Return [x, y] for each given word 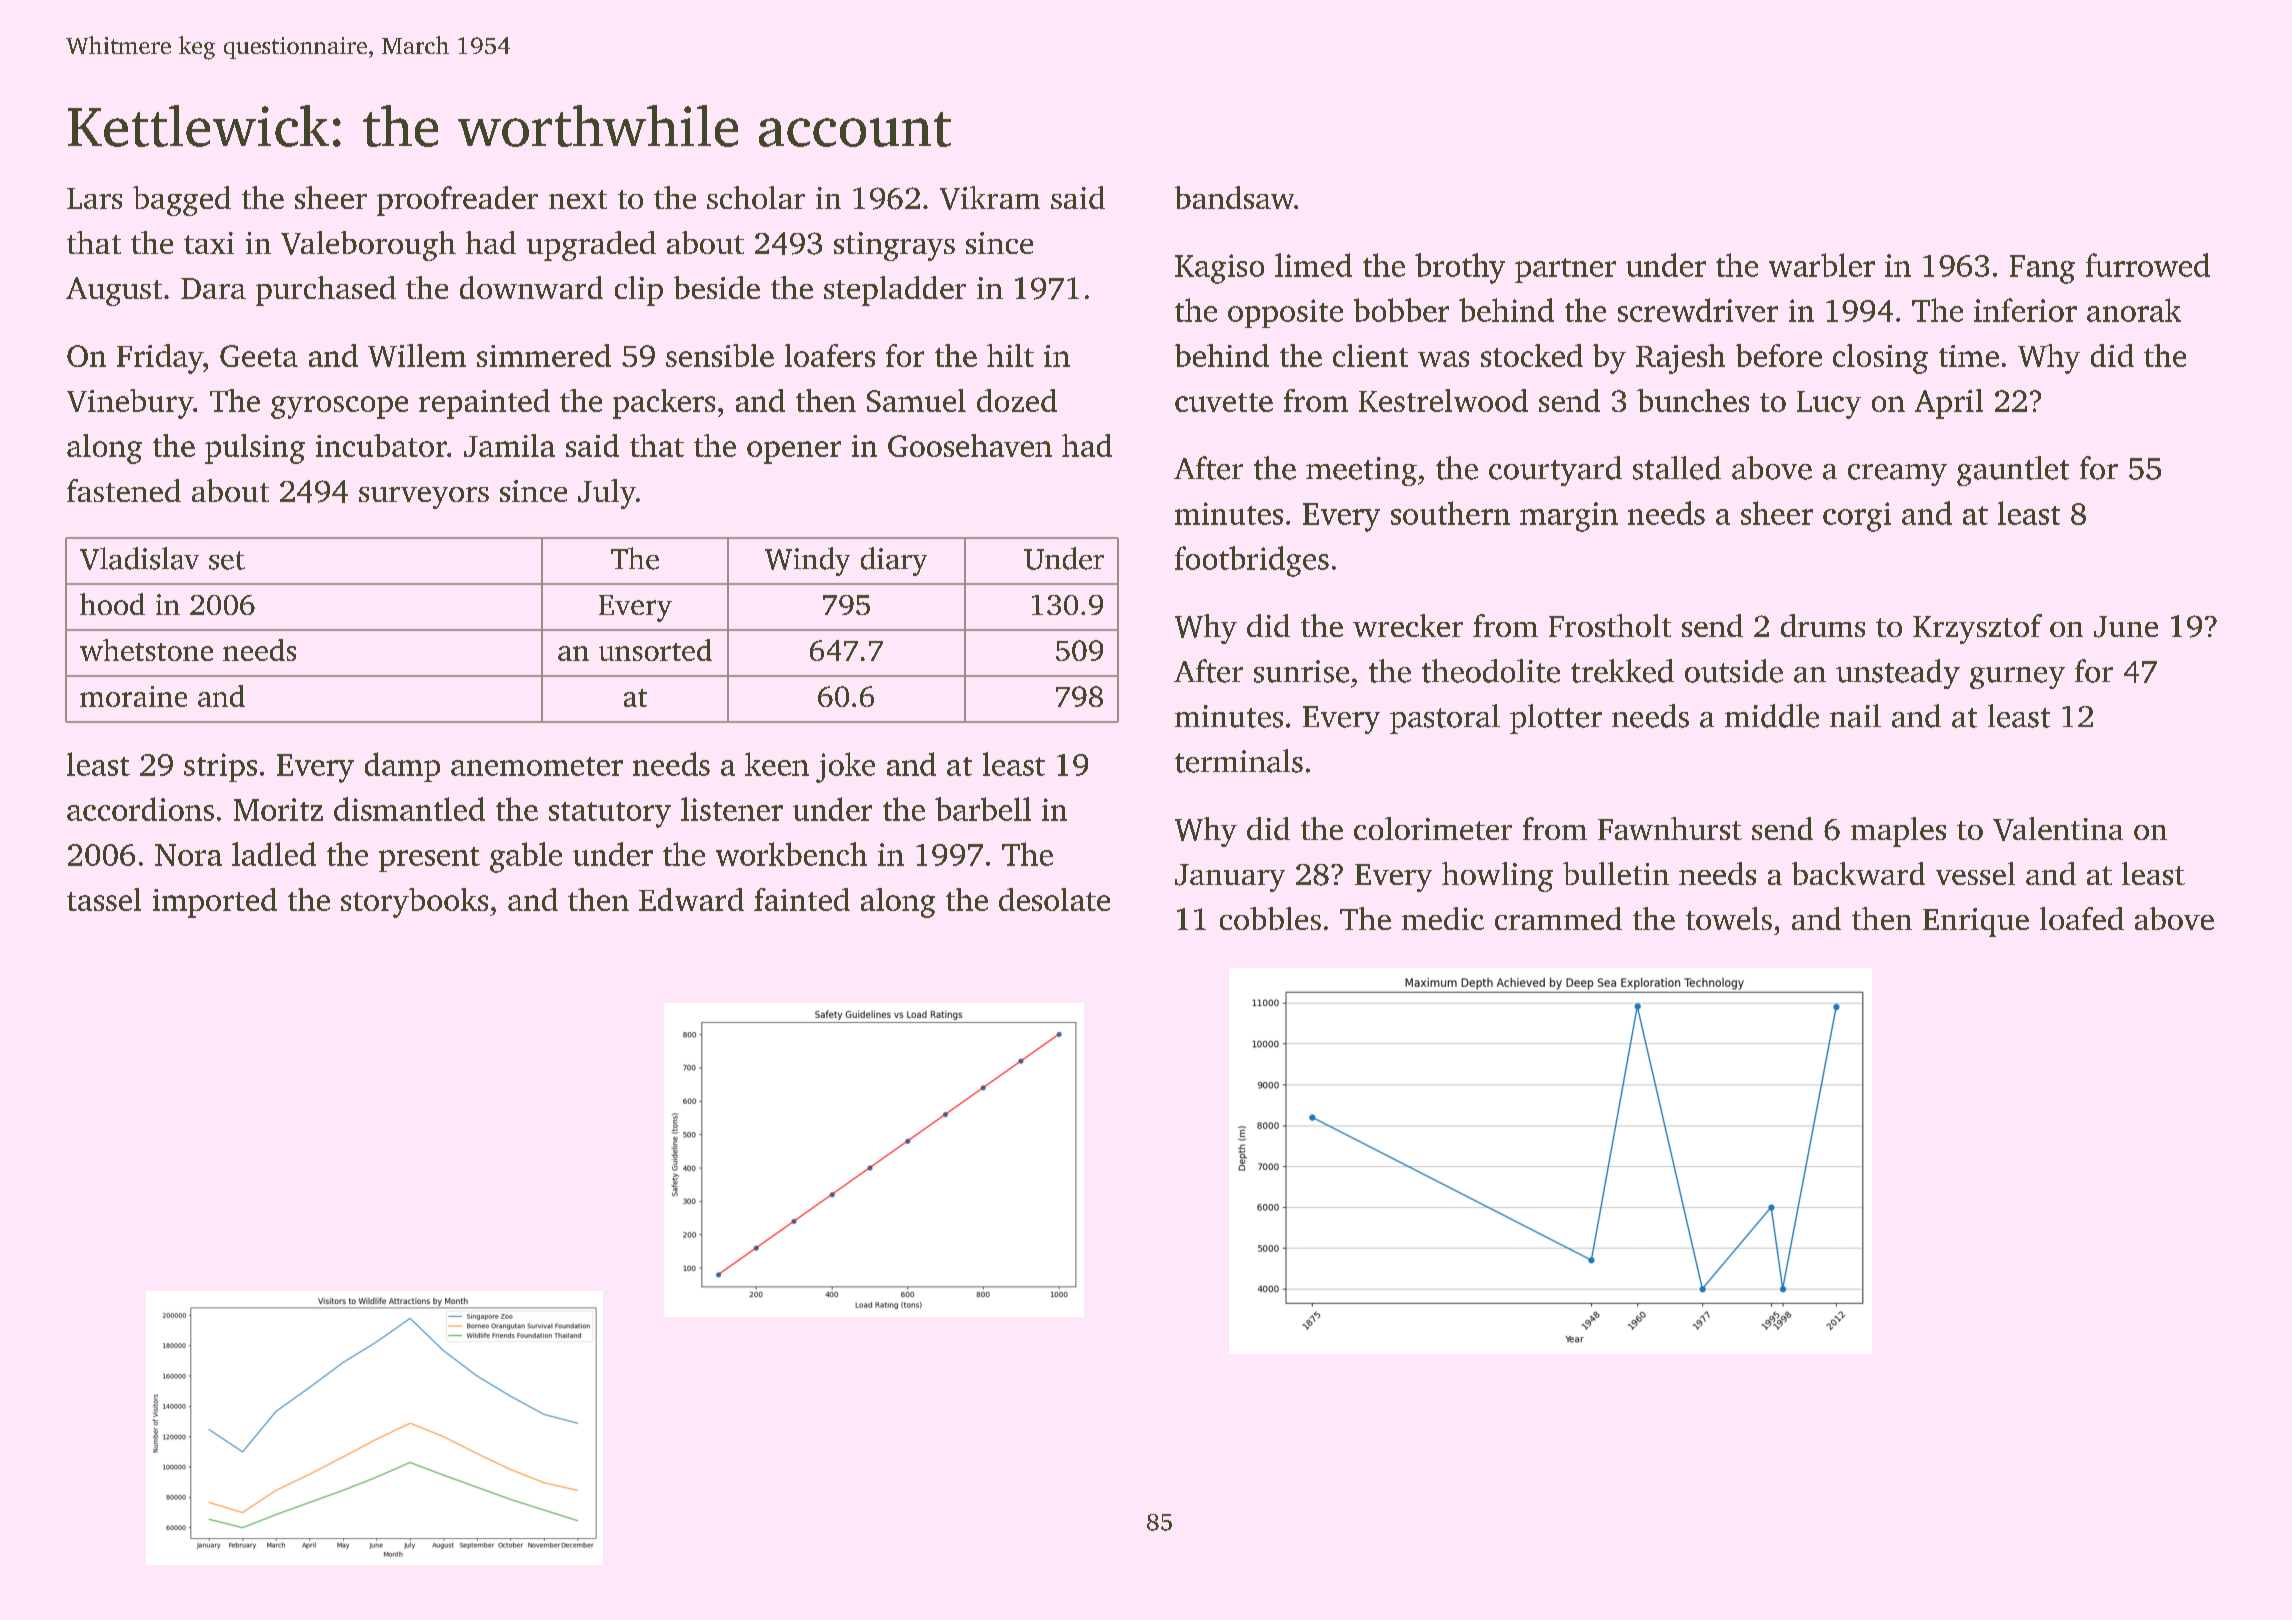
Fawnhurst [1670, 828]
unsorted [655, 650]
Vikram [990, 198]
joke [845, 767]
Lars [94, 198]
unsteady [1898, 674]
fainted [802, 899]
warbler [1822, 265]
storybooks [414, 903]
